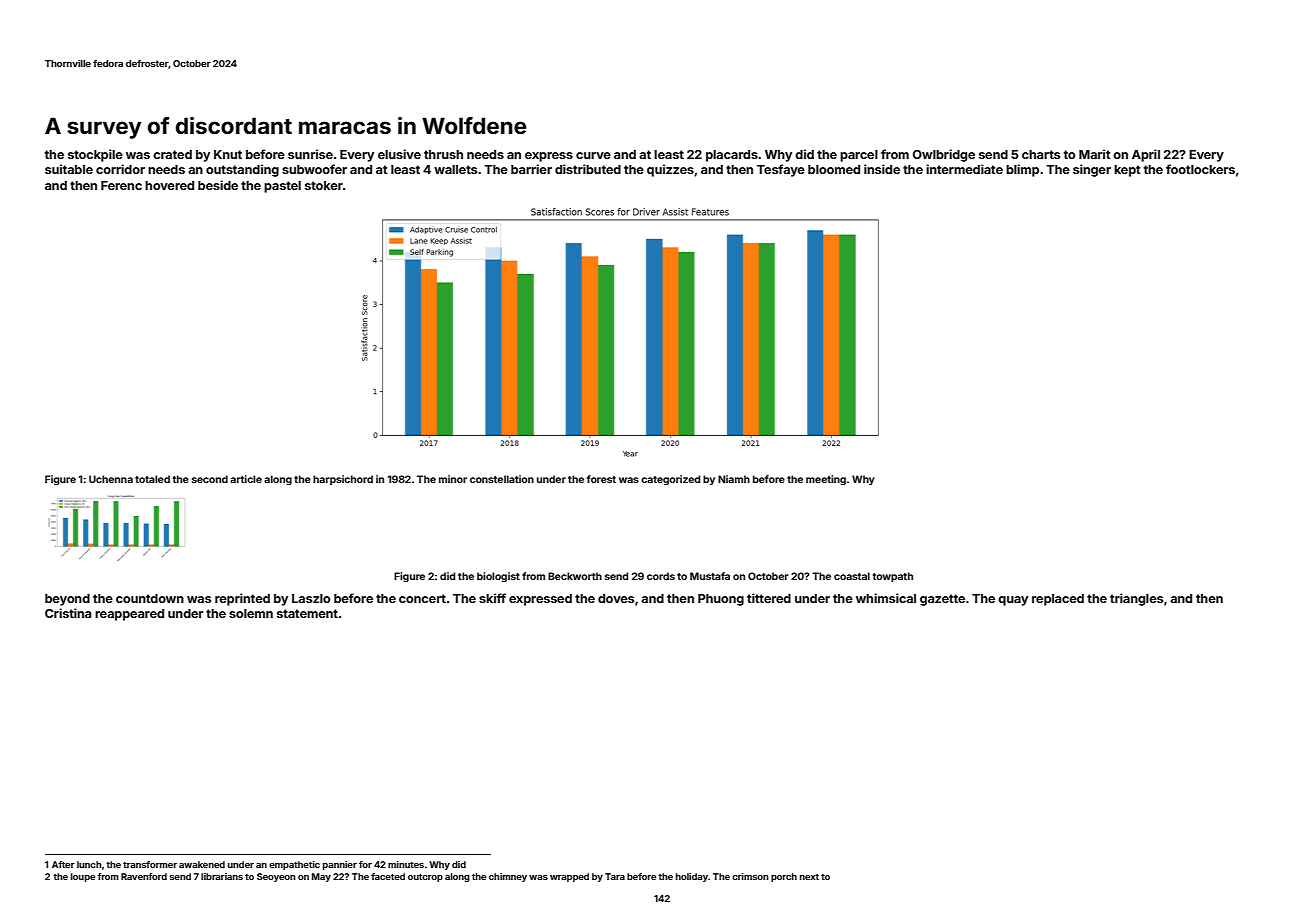 This document has height=924, width=1308. I want to click on barrier, so click(531, 169).
